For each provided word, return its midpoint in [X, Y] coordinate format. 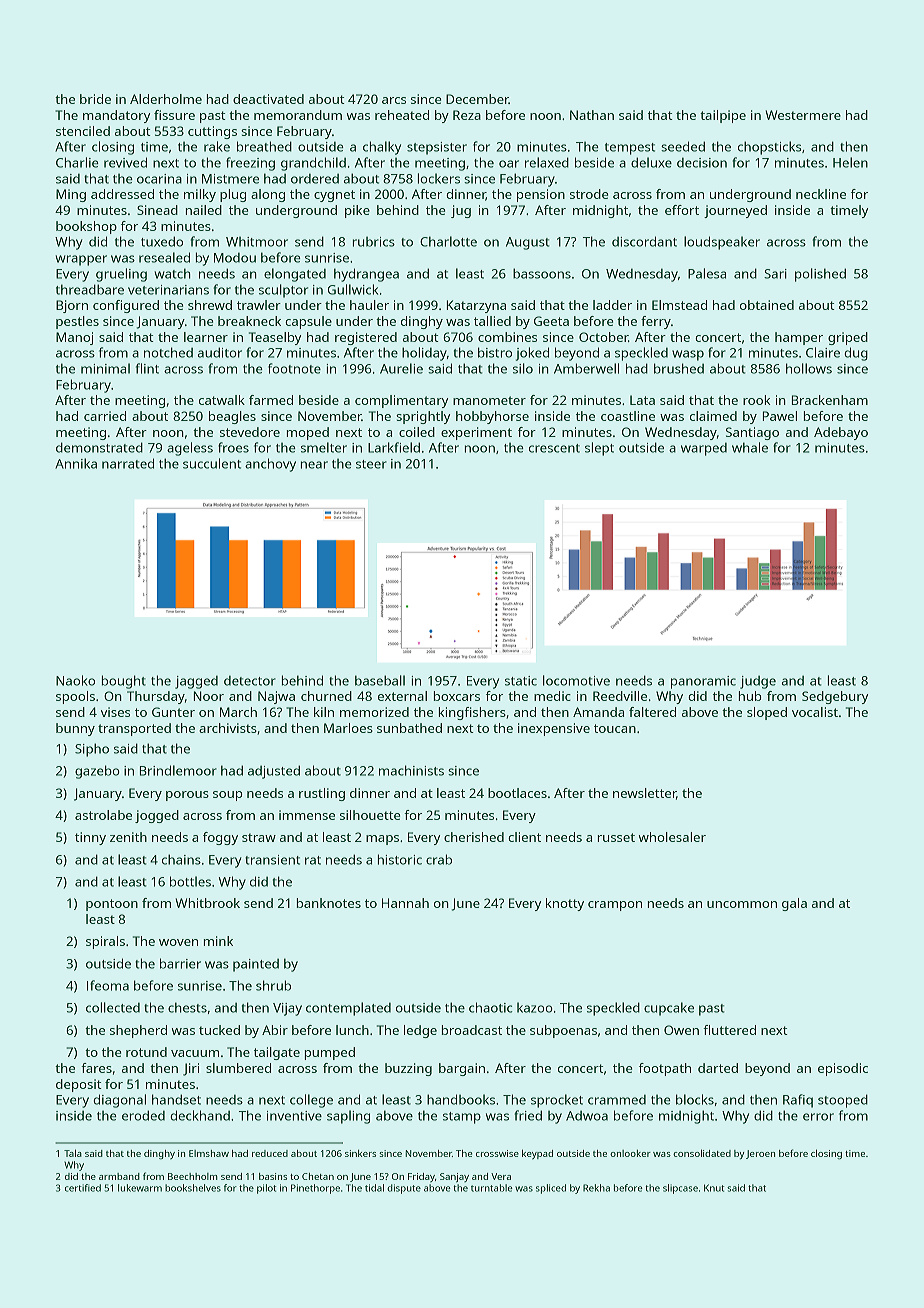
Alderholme [166, 99]
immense [307, 815]
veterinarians [168, 290]
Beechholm [193, 1176]
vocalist [815, 712]
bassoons [542, 273]
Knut [714, 1188]
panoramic [703, 682]
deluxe [651, 162]
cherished [474, 837]
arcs [394, 100]
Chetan [318, 1176]
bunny [75, 729]
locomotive [576, 680]
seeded [683, 146]
